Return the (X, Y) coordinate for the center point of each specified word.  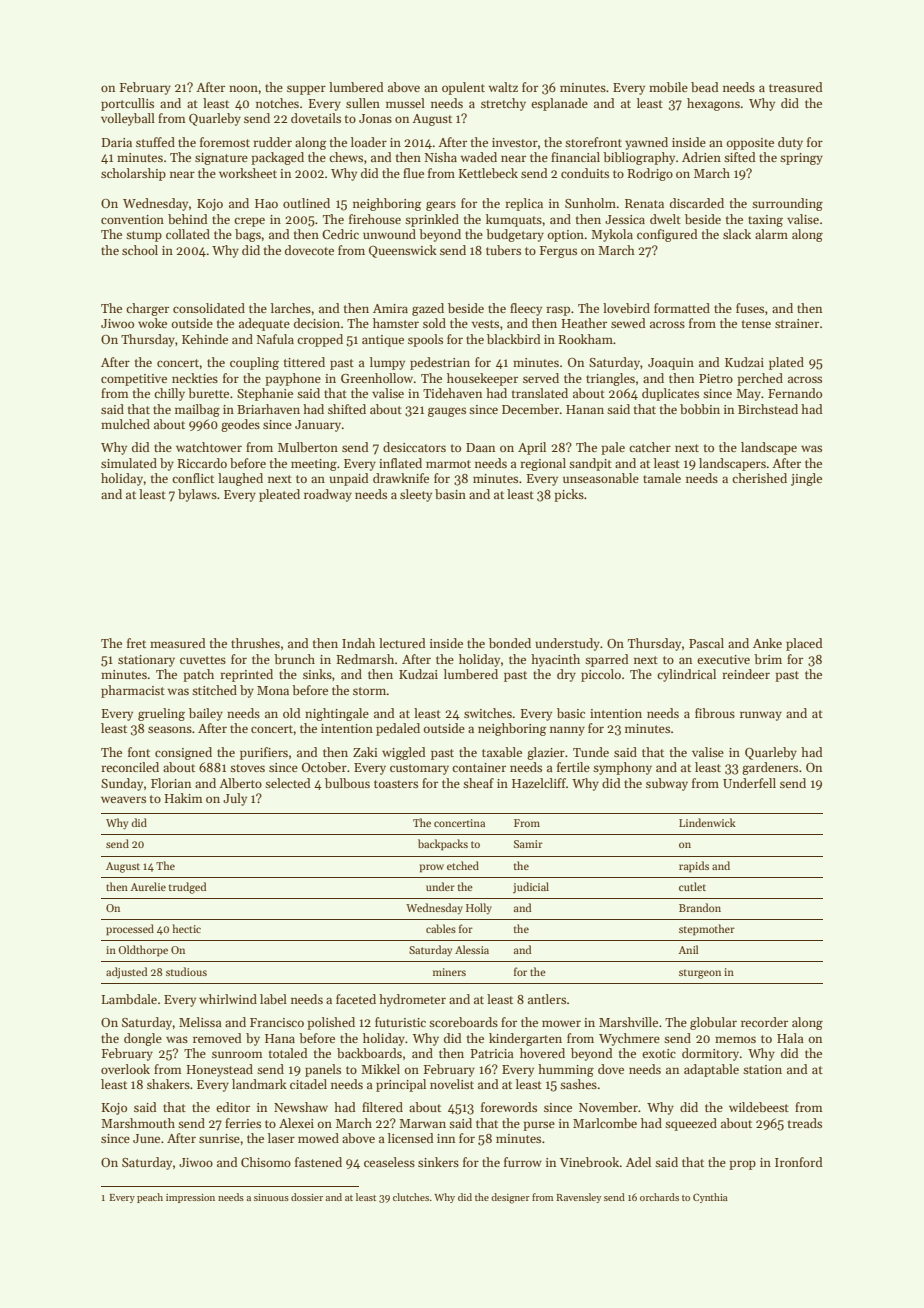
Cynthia (710, 1198)
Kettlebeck (488, 173)
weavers (123, 799)
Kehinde (205, 339)
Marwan (422, 1123)
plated (786, 363)
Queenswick (403, 251)
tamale (662, 478)
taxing (765, 221)
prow (432, 868)
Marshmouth (138, 1123)
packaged (277, 158)
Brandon (700, 907)
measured (178, 643)
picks (569, 495)
